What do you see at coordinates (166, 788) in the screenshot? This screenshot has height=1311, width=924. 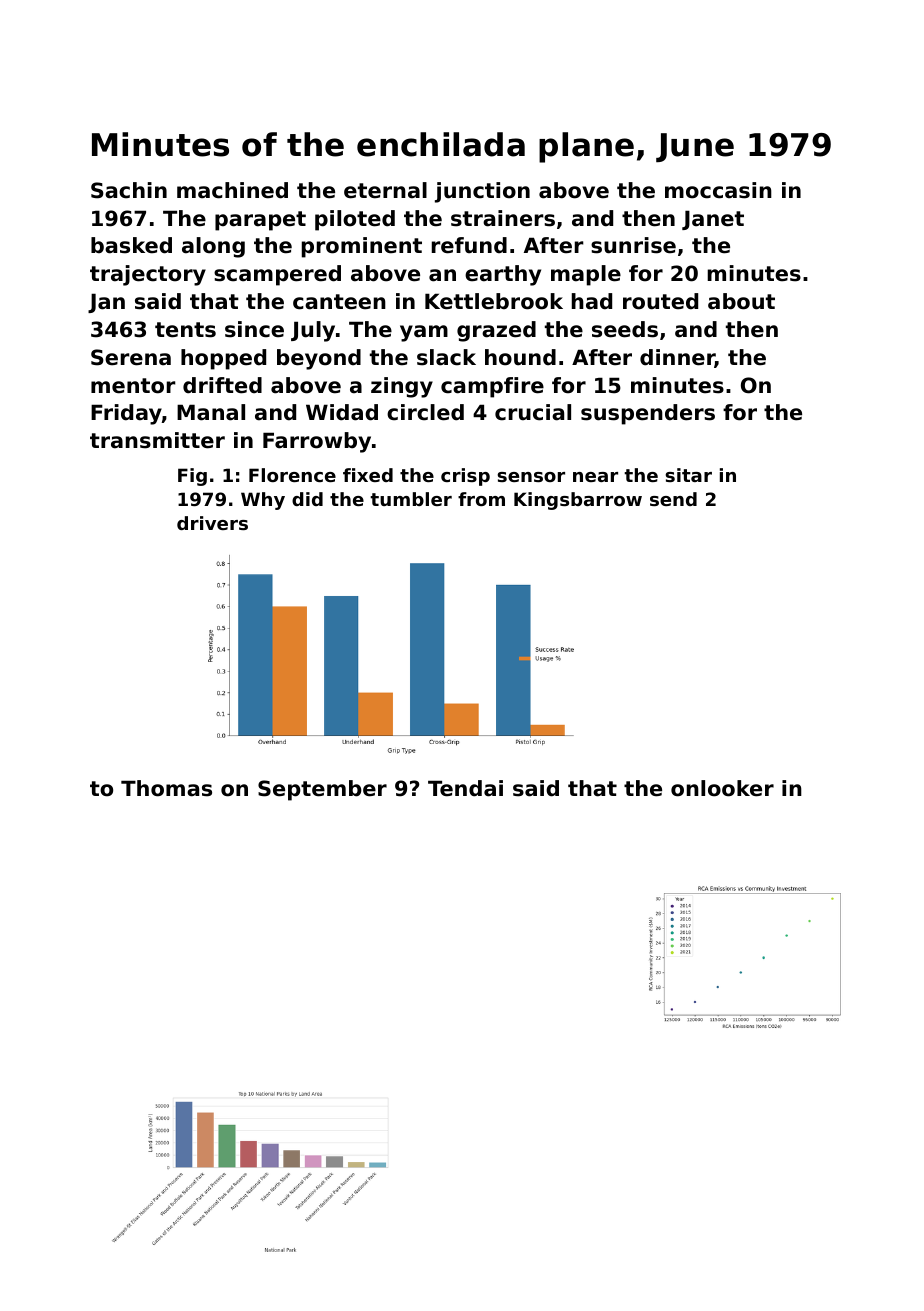 I see `Thomas` at bounding box center [166, 788].
